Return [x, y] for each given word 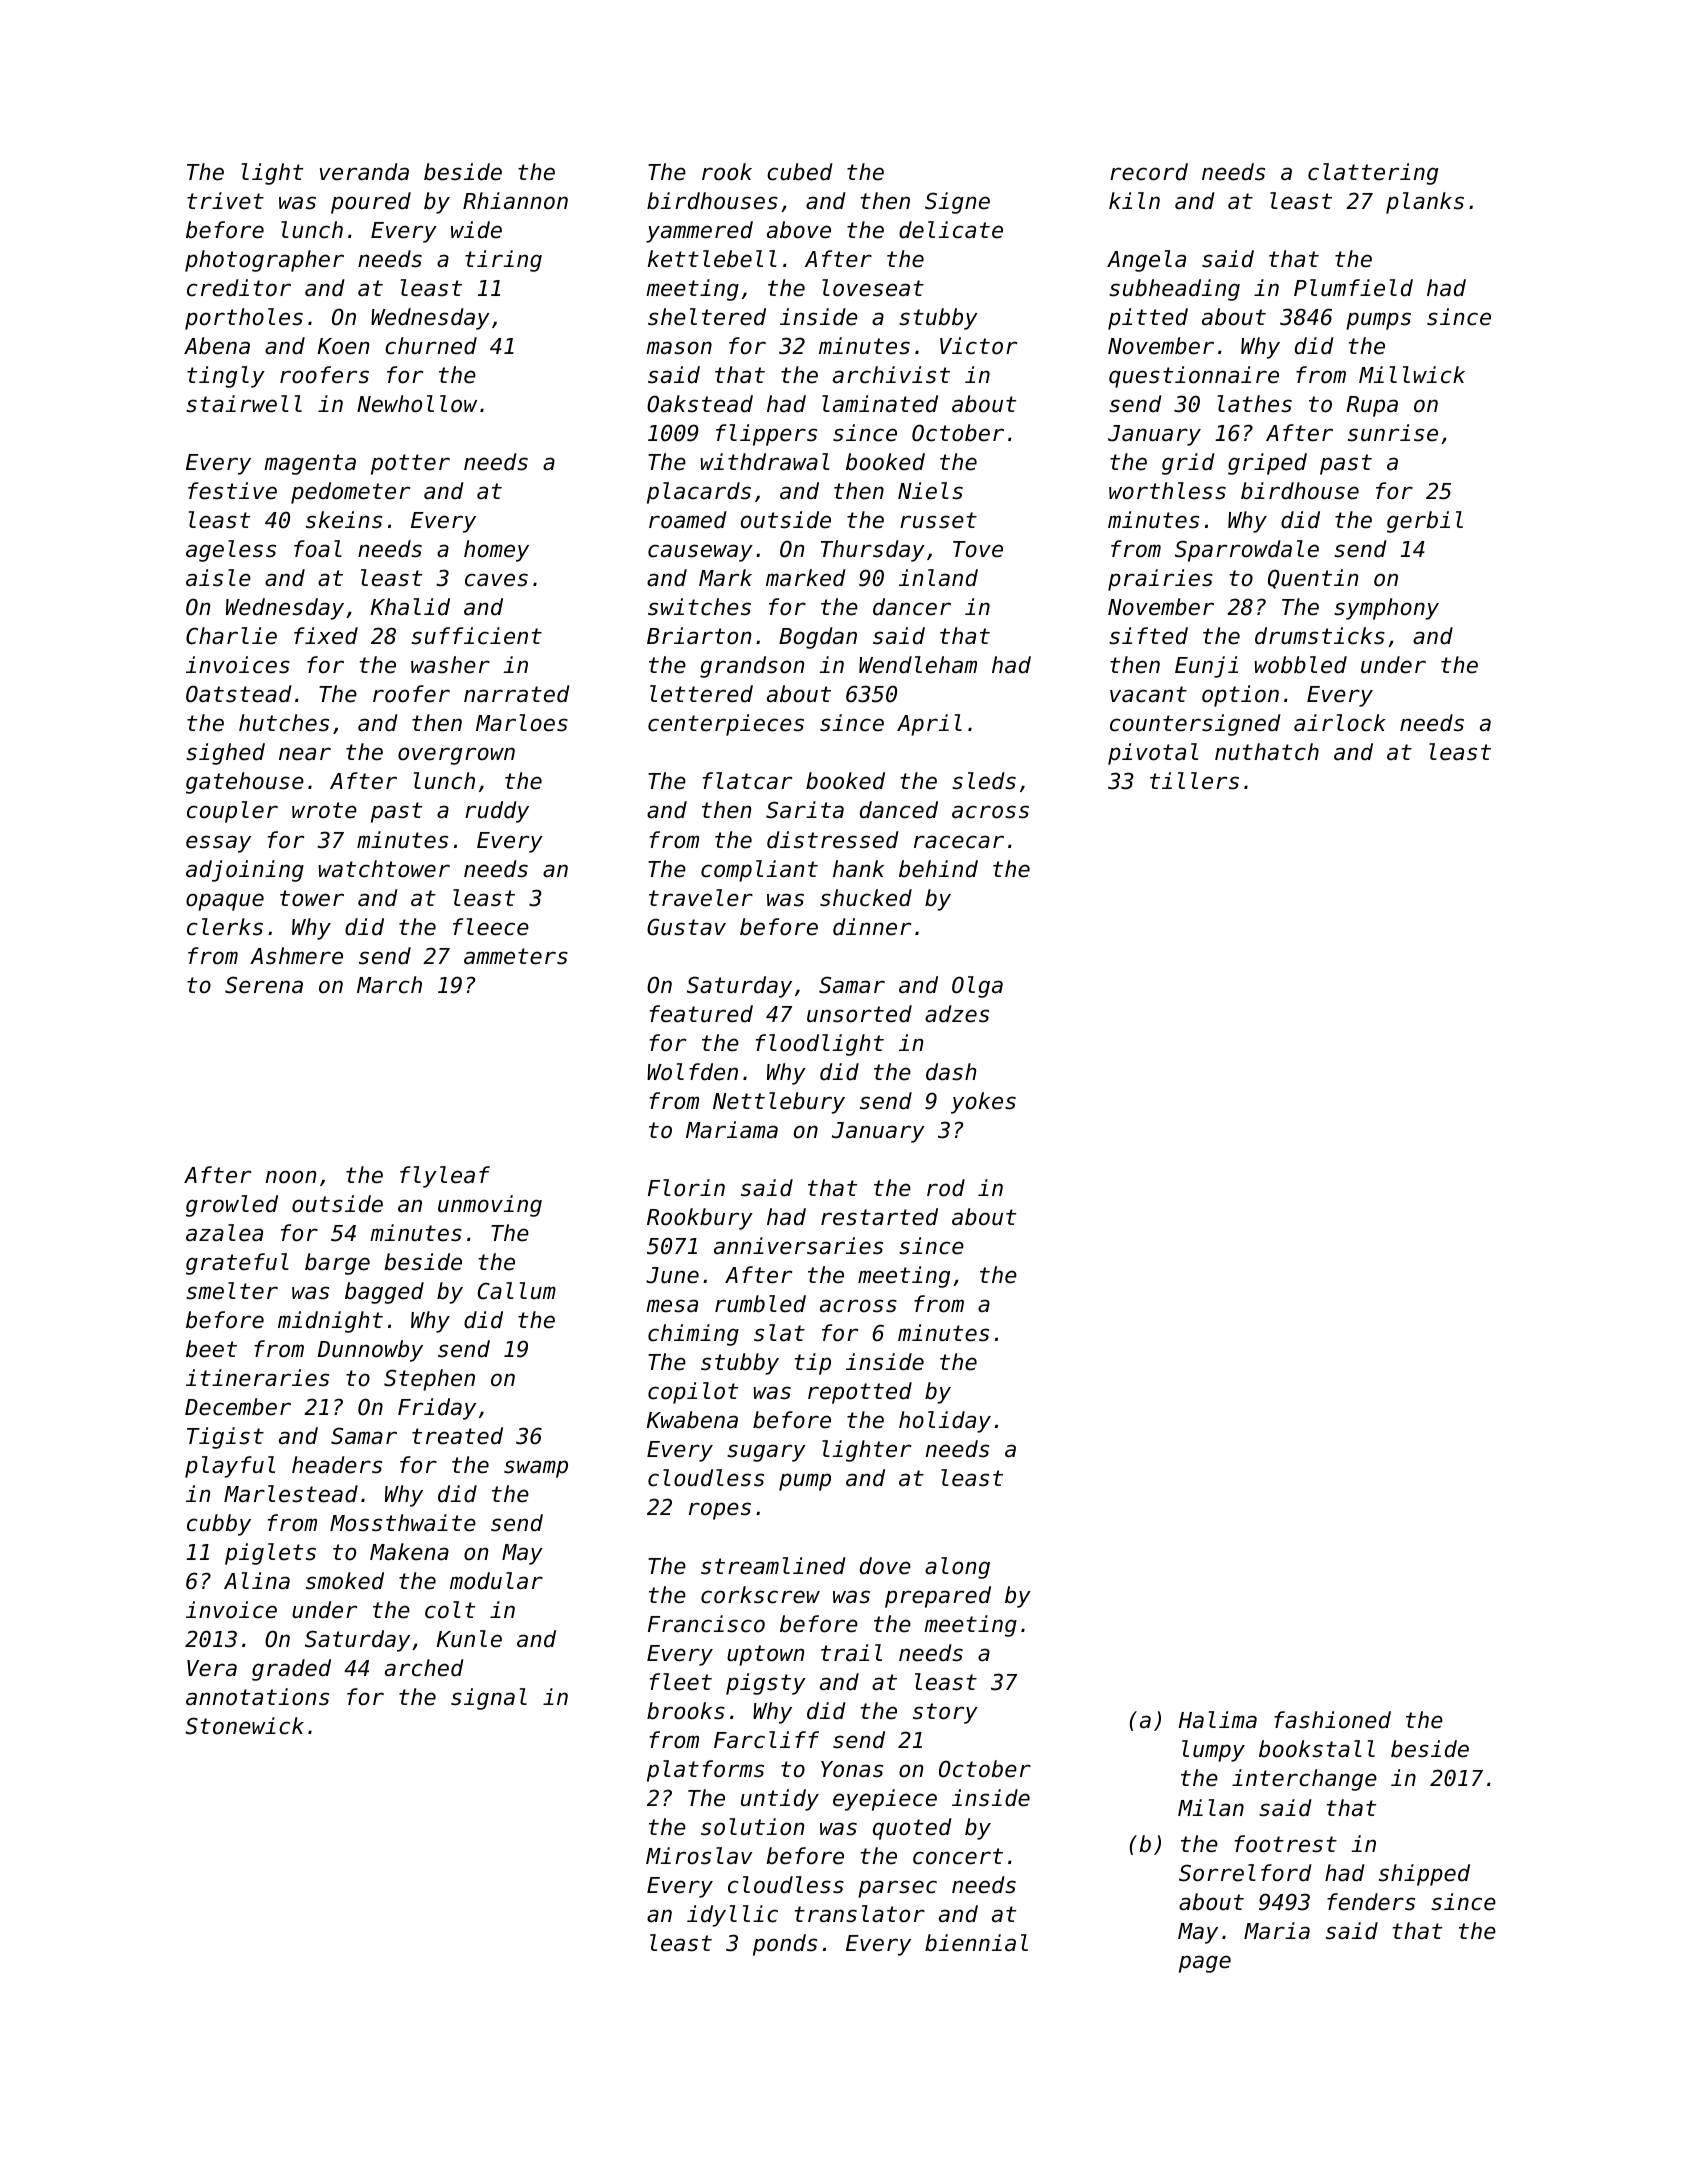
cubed [800, 172]
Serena [264, 985]
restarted [879, 1217]
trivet [225, 201]
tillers [1194, 781]
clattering [1373, 174]
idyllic [732, 1916]
